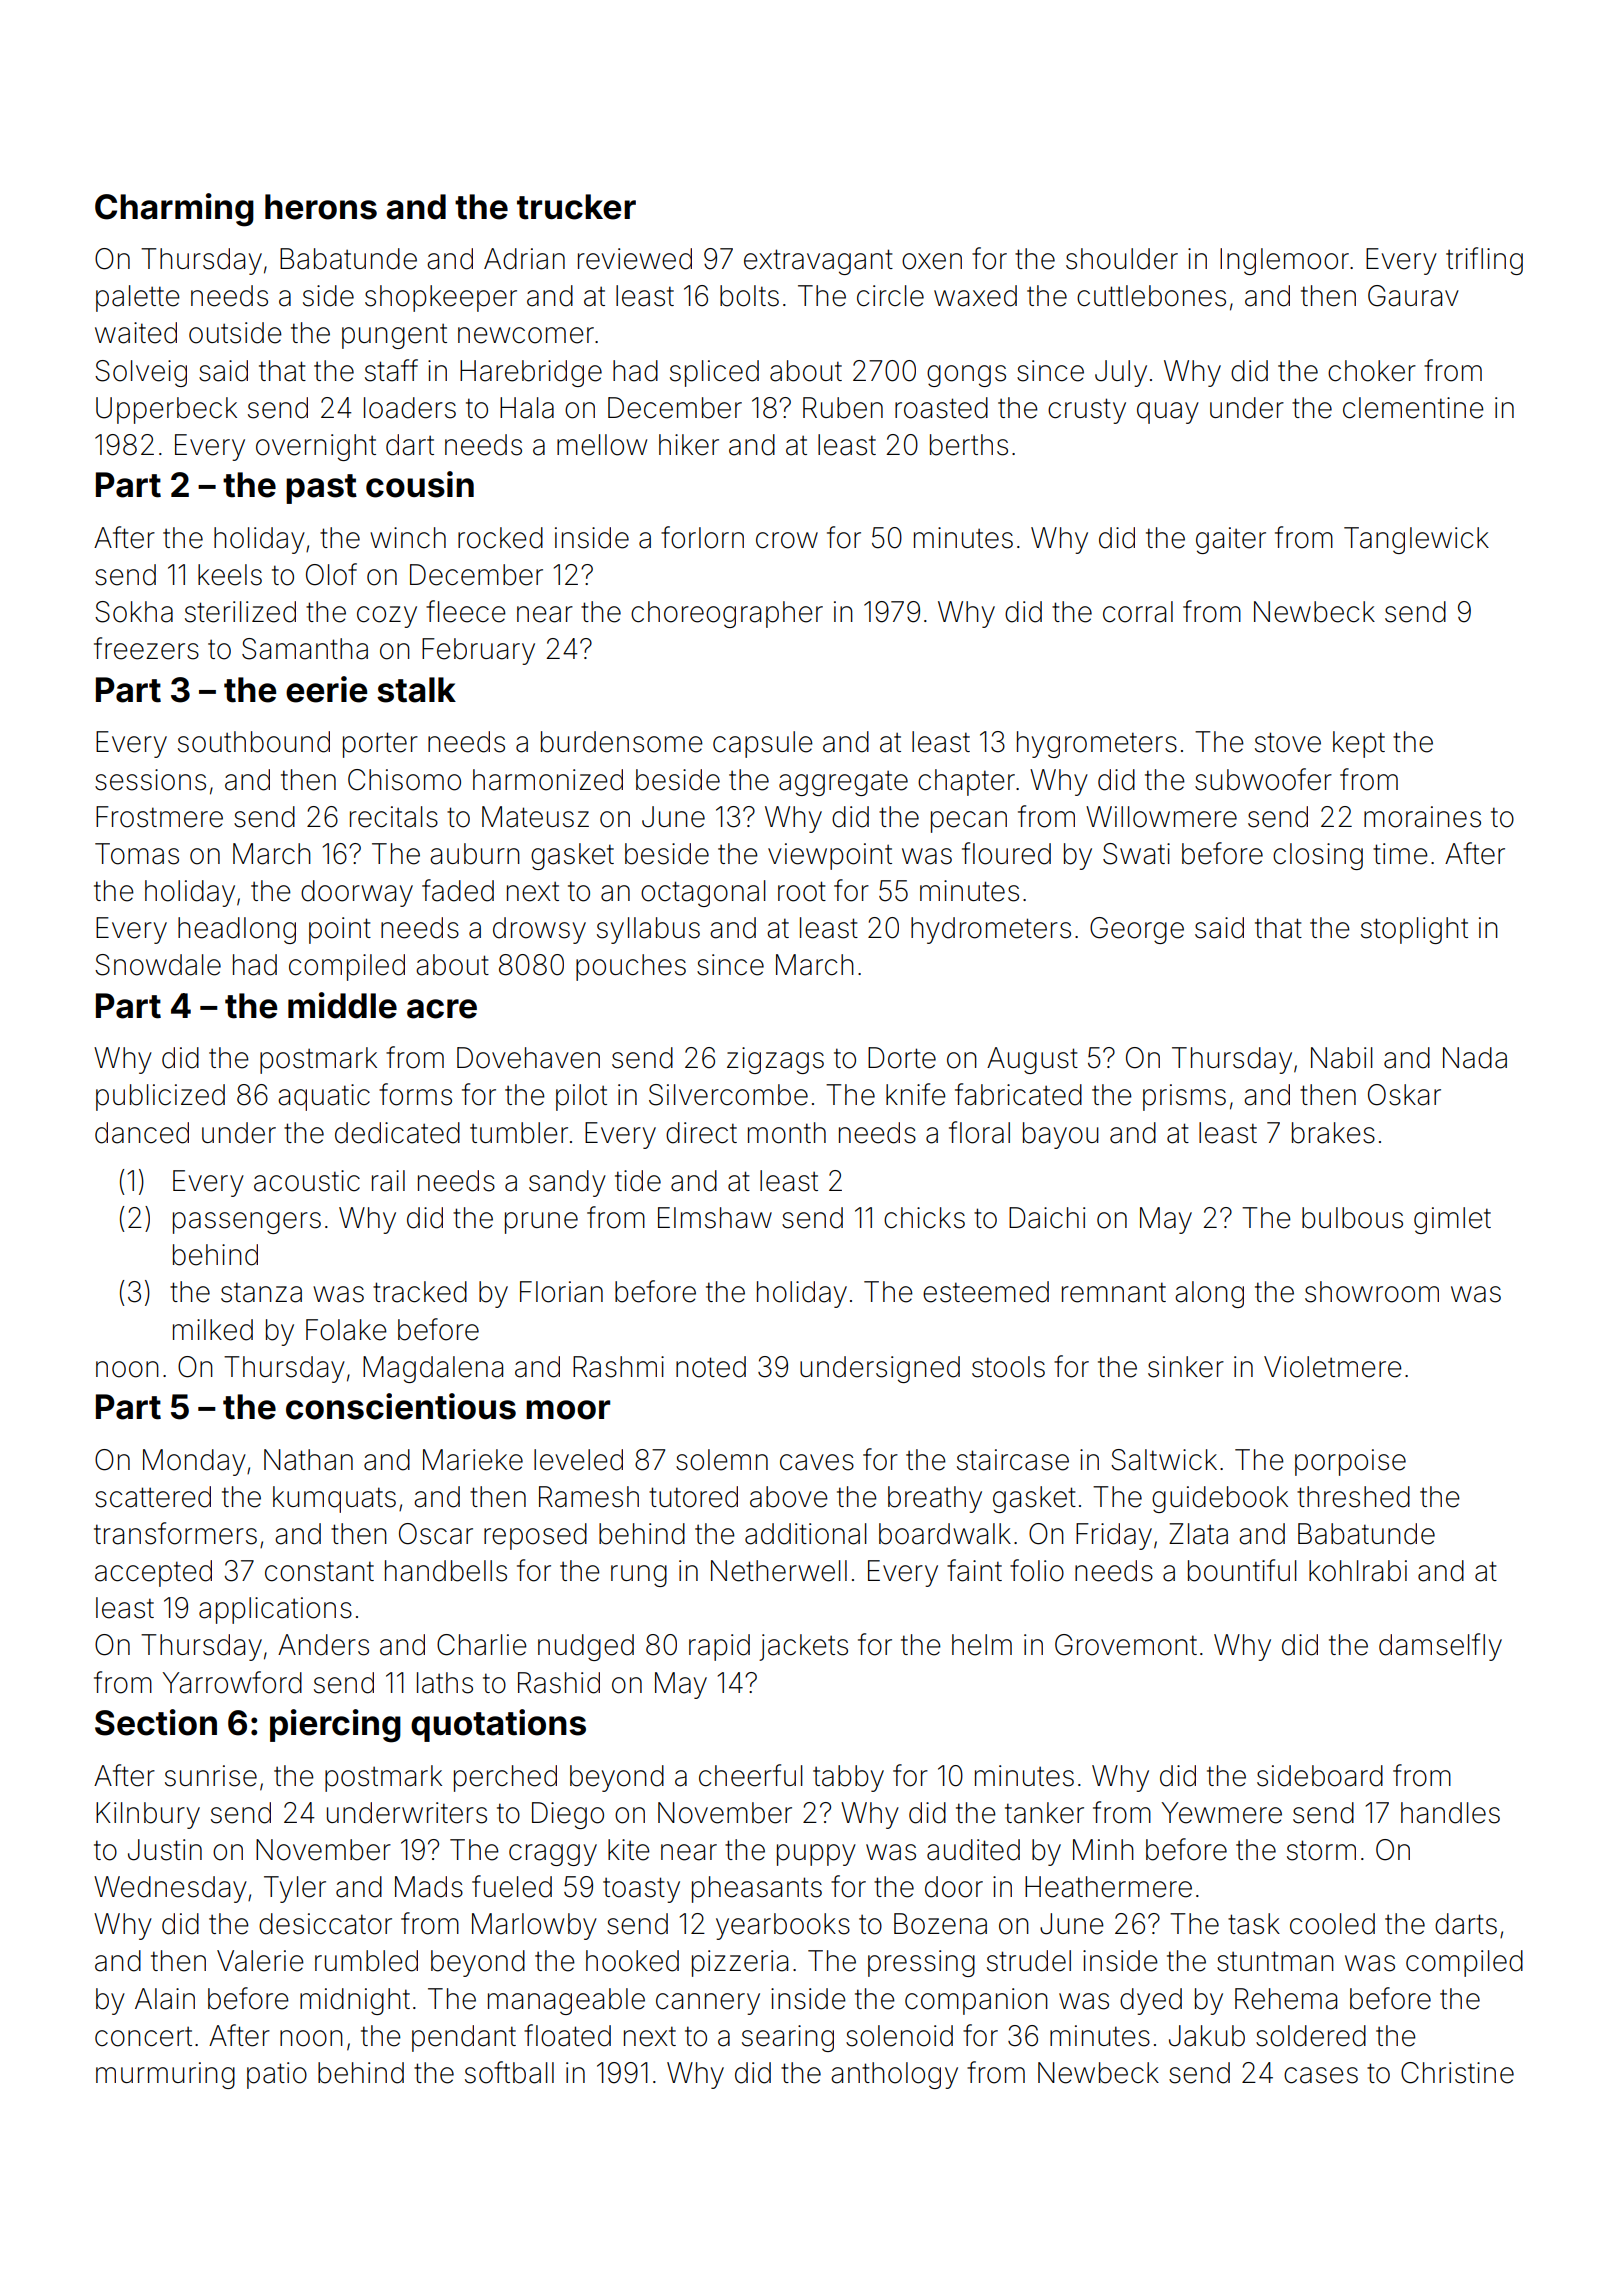  What do you see at coordinates (702, 537) in the screenshot?
I see `forlorn` at bounding box center [702, 537].
